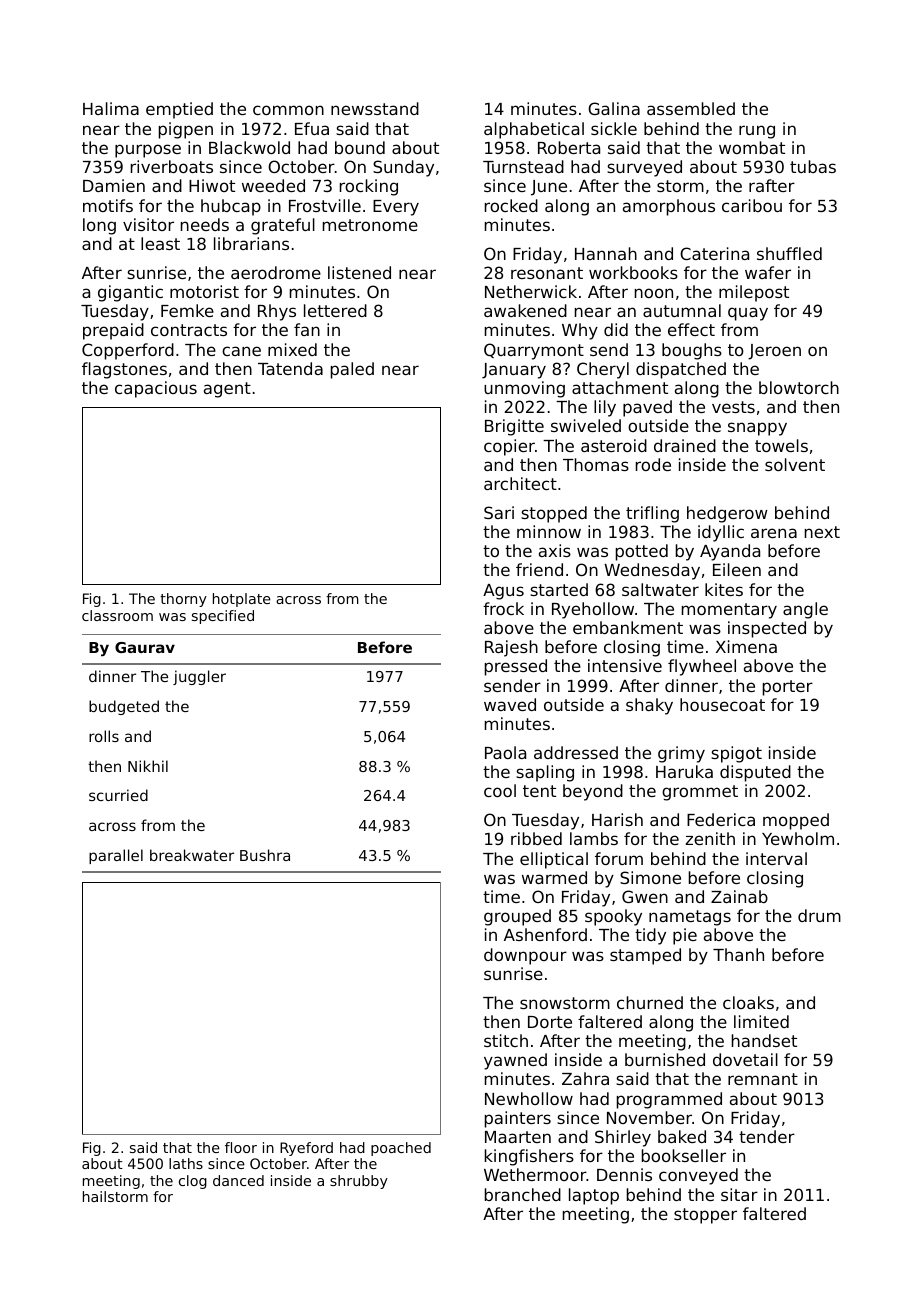 The width and height of the screenshot is (924, 1308). What do you see at coordinates (510, 704) in the screenshot?
I see `waved` at bounding box center [510, 704].
